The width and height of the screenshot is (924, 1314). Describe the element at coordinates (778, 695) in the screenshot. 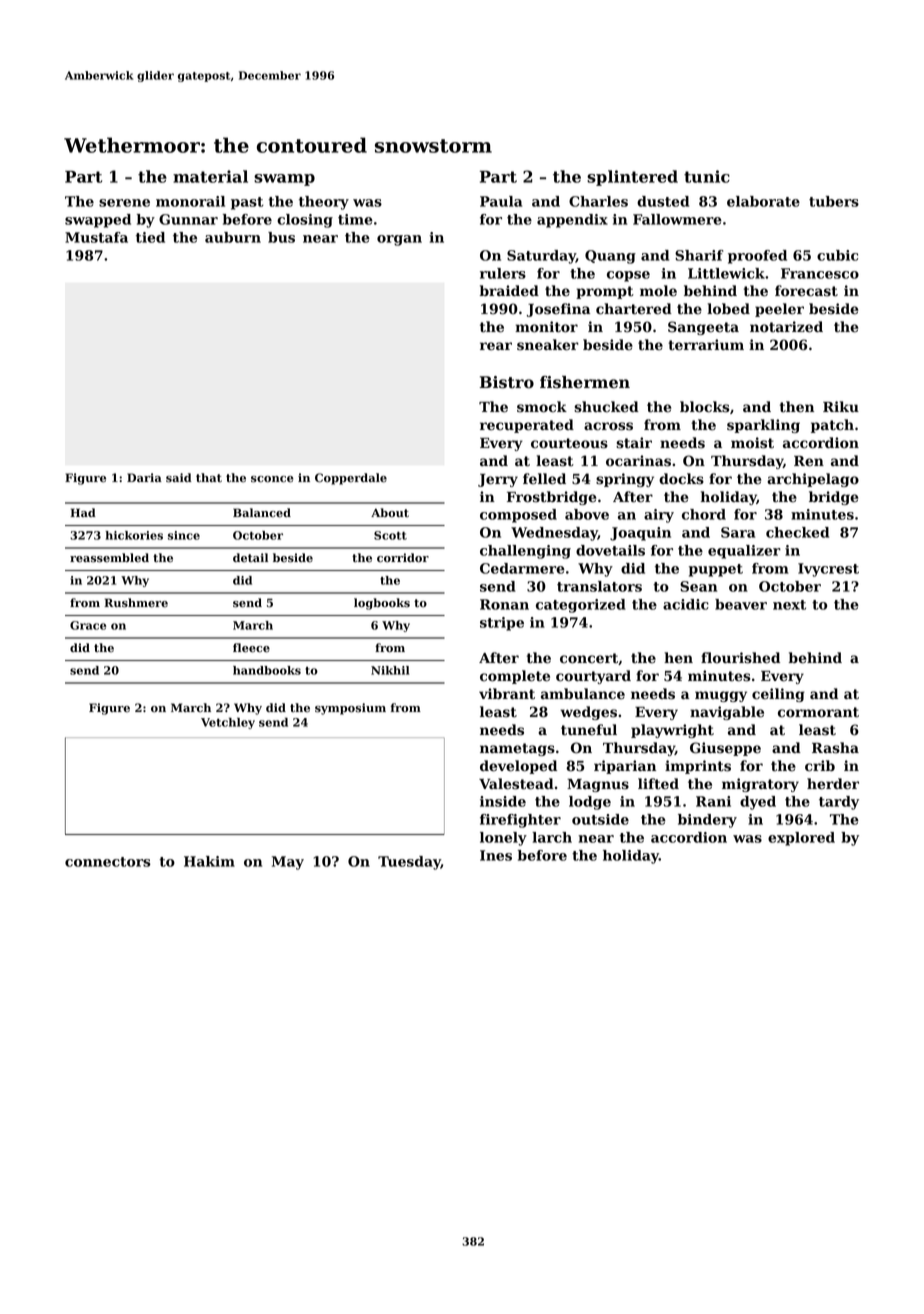

I see `ceiling` at that location.
